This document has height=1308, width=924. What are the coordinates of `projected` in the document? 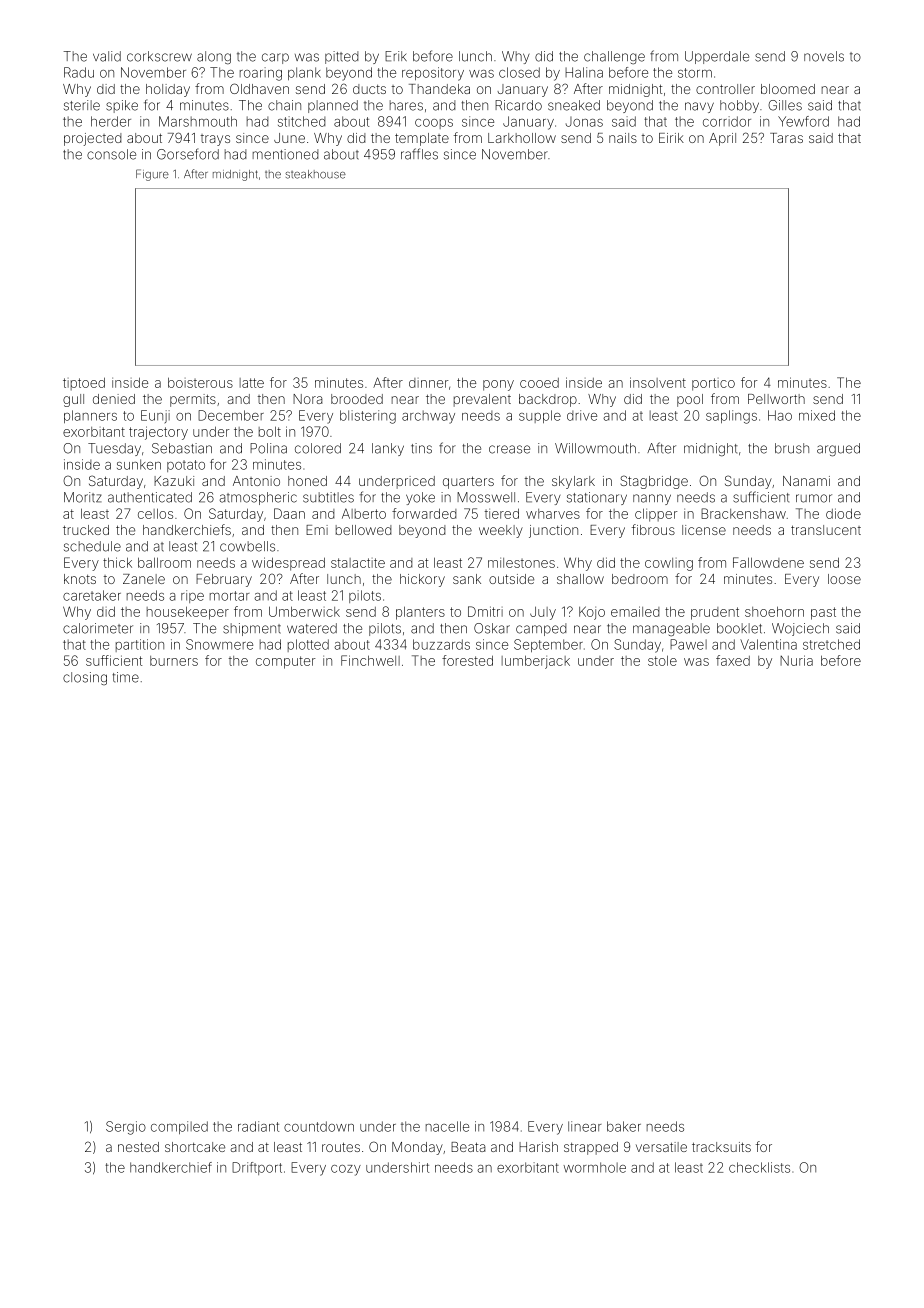 It's located at (93, 139).
